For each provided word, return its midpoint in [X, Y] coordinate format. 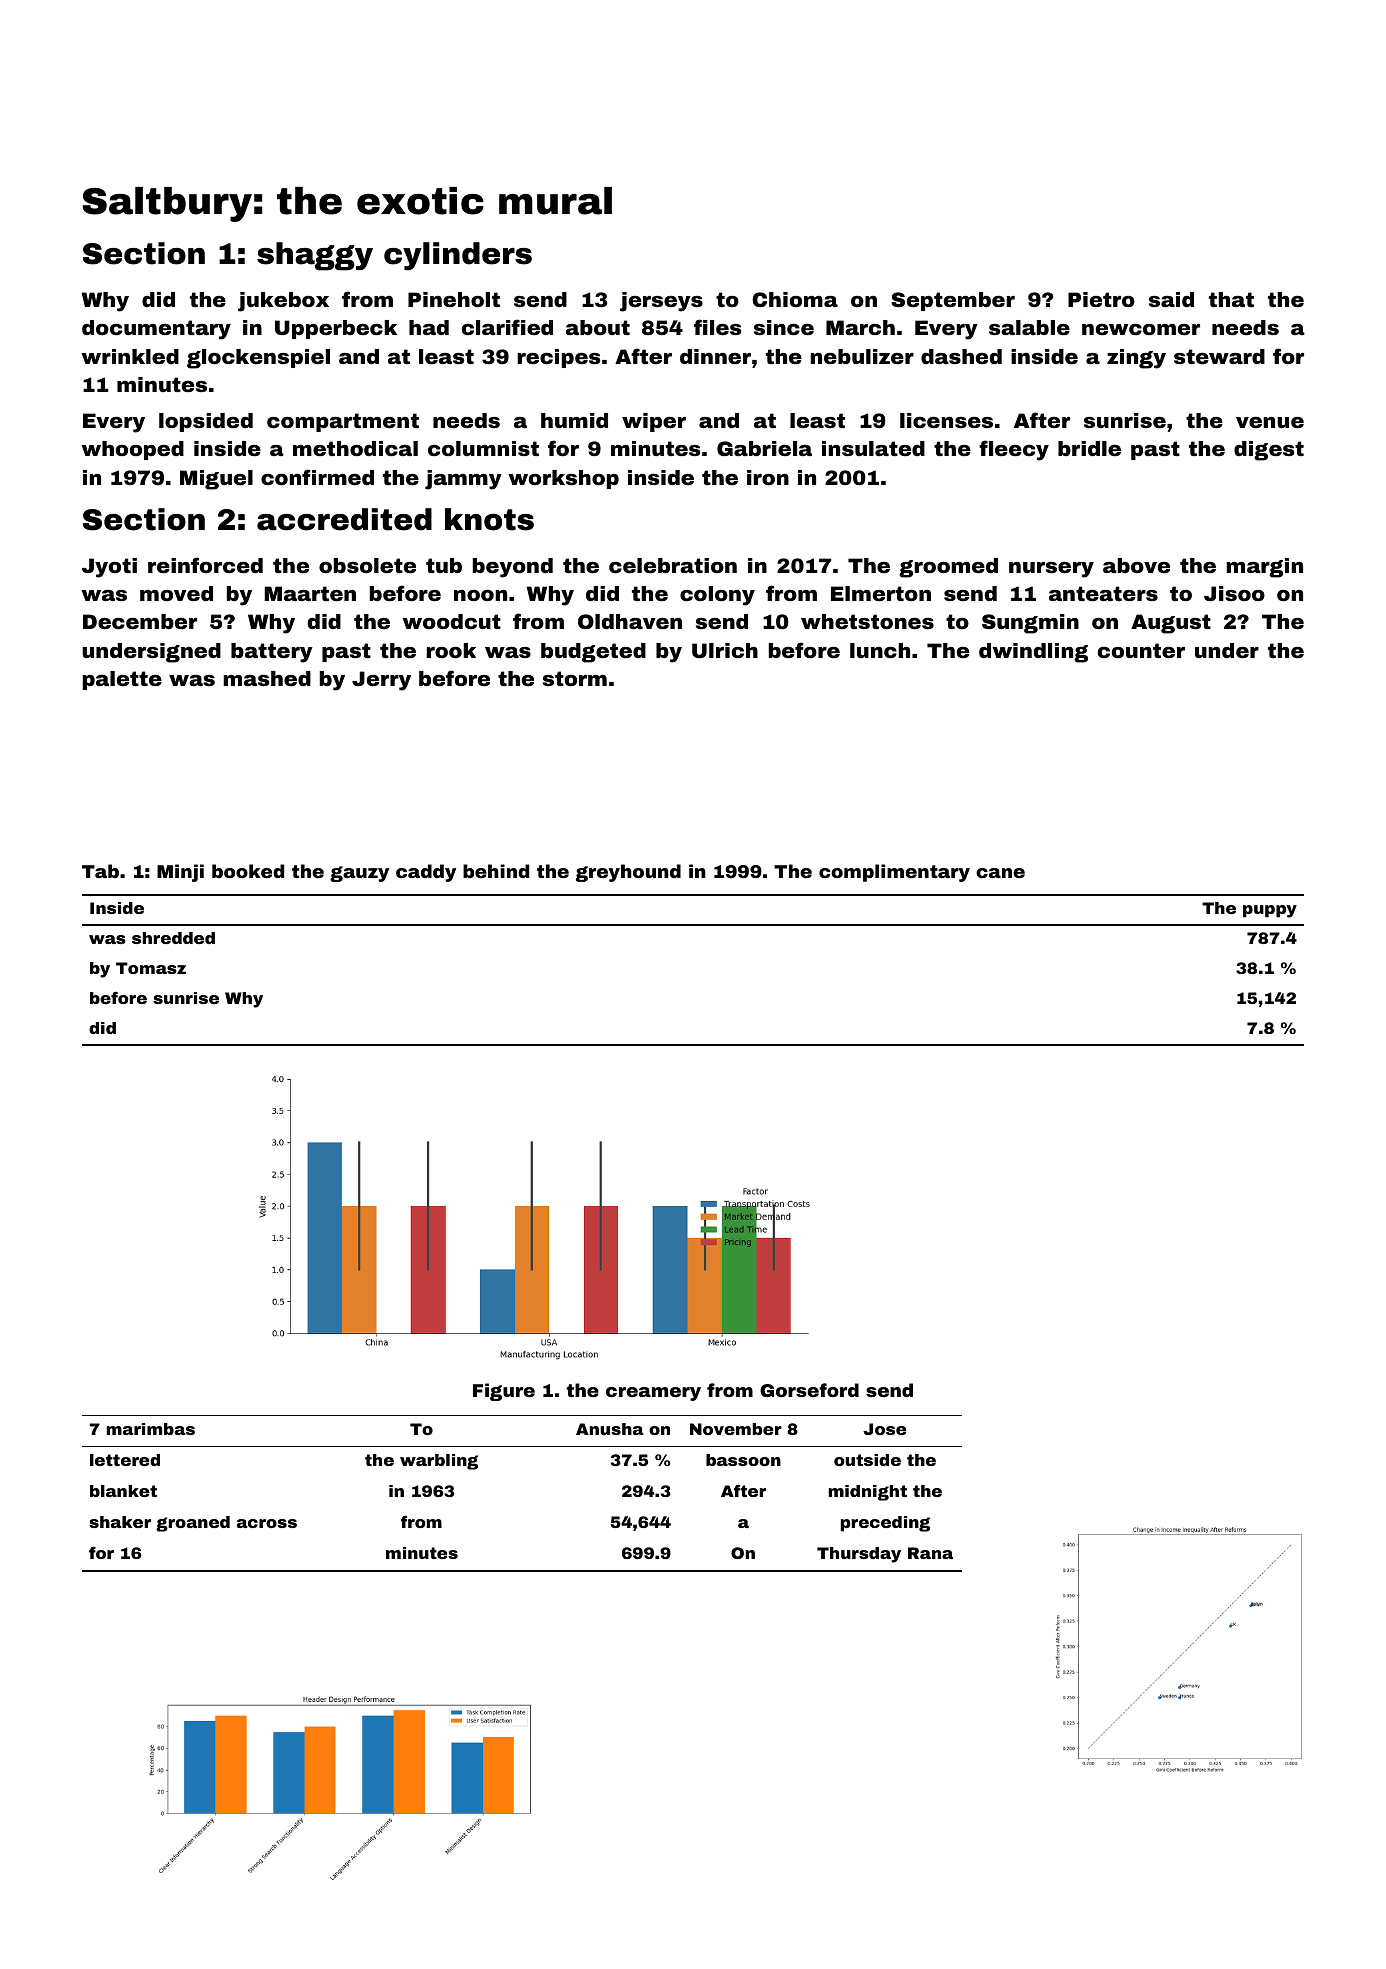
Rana [930, 1553]
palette [122, 680]
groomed [948, 568]
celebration [673, 565]
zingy [1136, 359]
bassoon [743, 1460]
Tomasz [151, 968]
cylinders [458, 256]
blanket [123, 1491]
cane [1000, 873]
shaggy [315, 256]
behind [496, 871]
